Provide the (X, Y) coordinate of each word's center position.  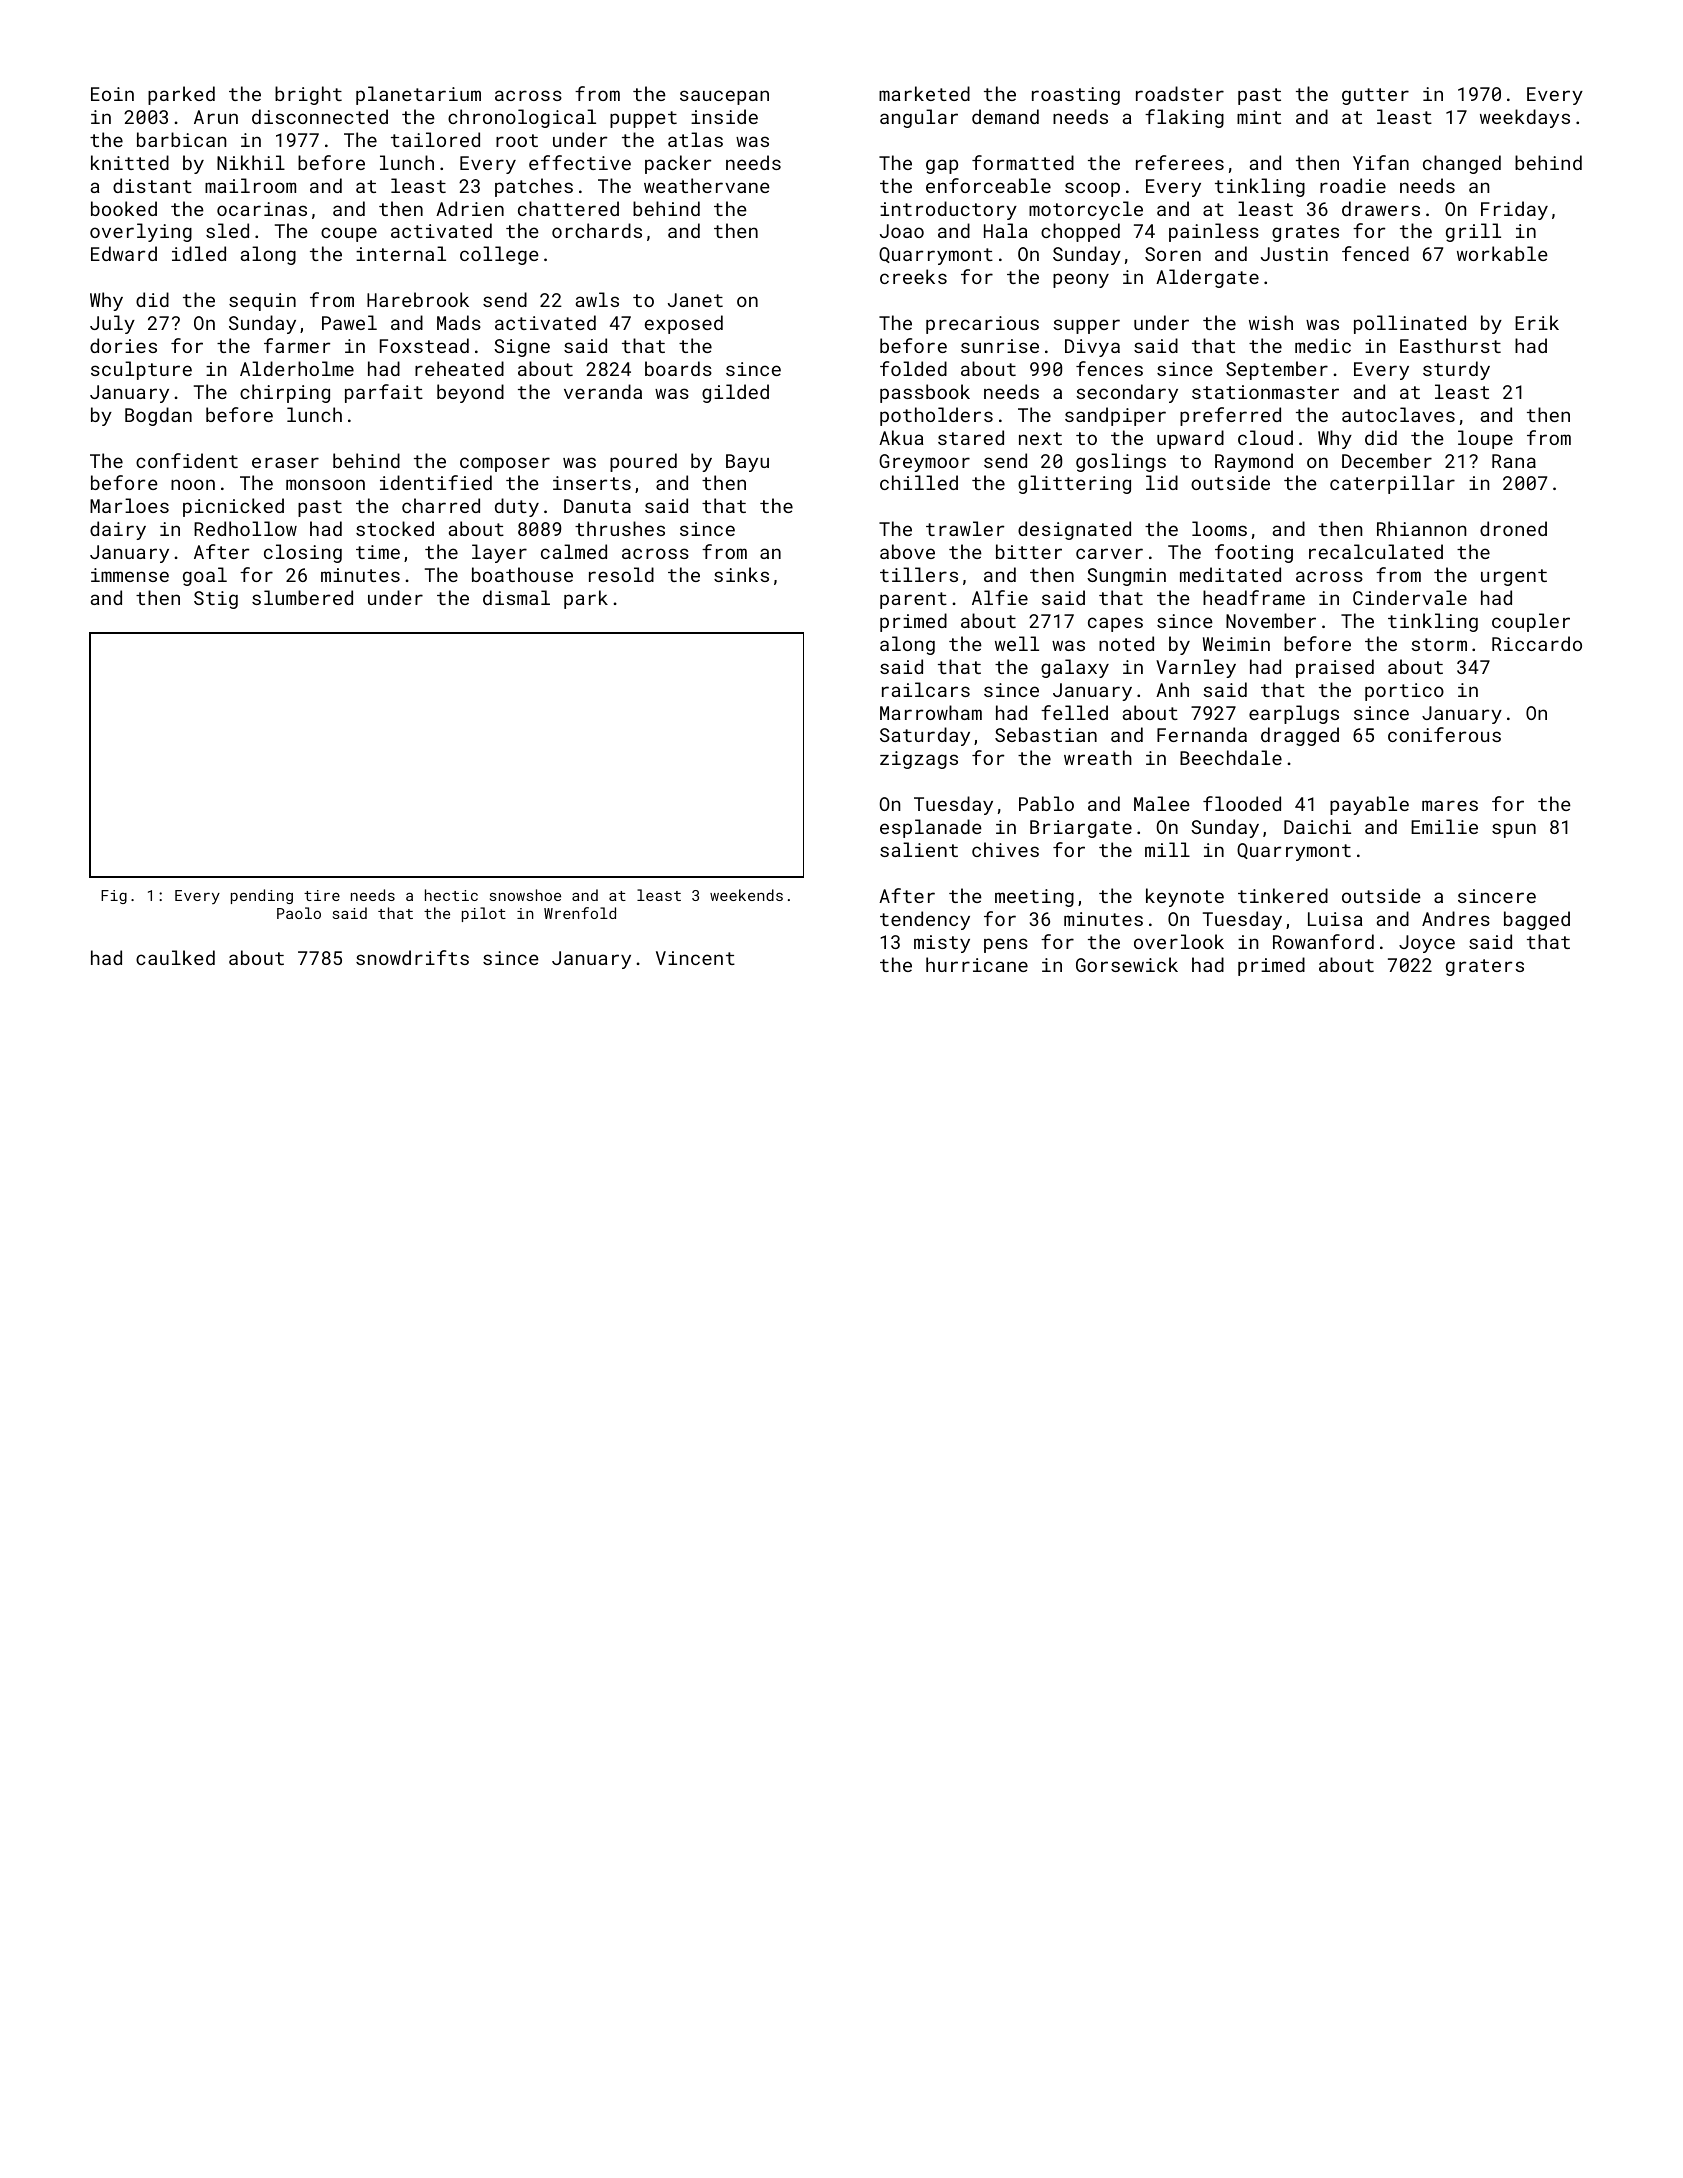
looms (1219, 528)
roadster (1180, 93)
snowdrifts (412, 957)
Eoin (112, 94)
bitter (1029, 551)
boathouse (522, 574)
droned (1513, 528)
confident (187, 460)
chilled (919, 482)
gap (942, 166)
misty (942, 944)
